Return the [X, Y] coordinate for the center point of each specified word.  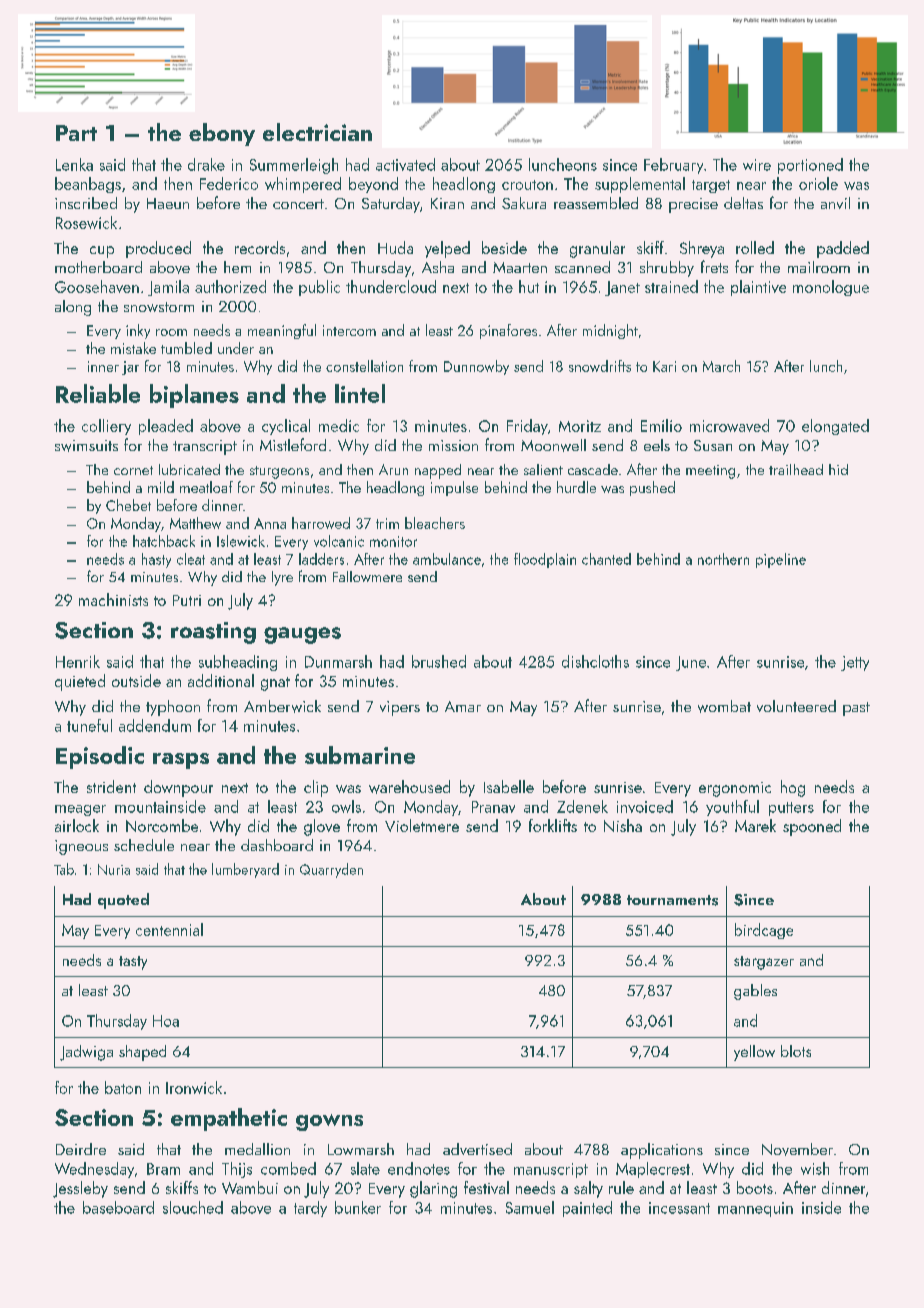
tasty [133, 963]
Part [76, 133]
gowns [329, 1122]
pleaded [166, 427]
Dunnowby [476, 367]
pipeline [781, 560]
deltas [743, 203]
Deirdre [81, 1149]
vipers [400, 708]
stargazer [764, 963]
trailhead [796, 469]
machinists [113, 599]
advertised [477, 1149]
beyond [373, 185]
